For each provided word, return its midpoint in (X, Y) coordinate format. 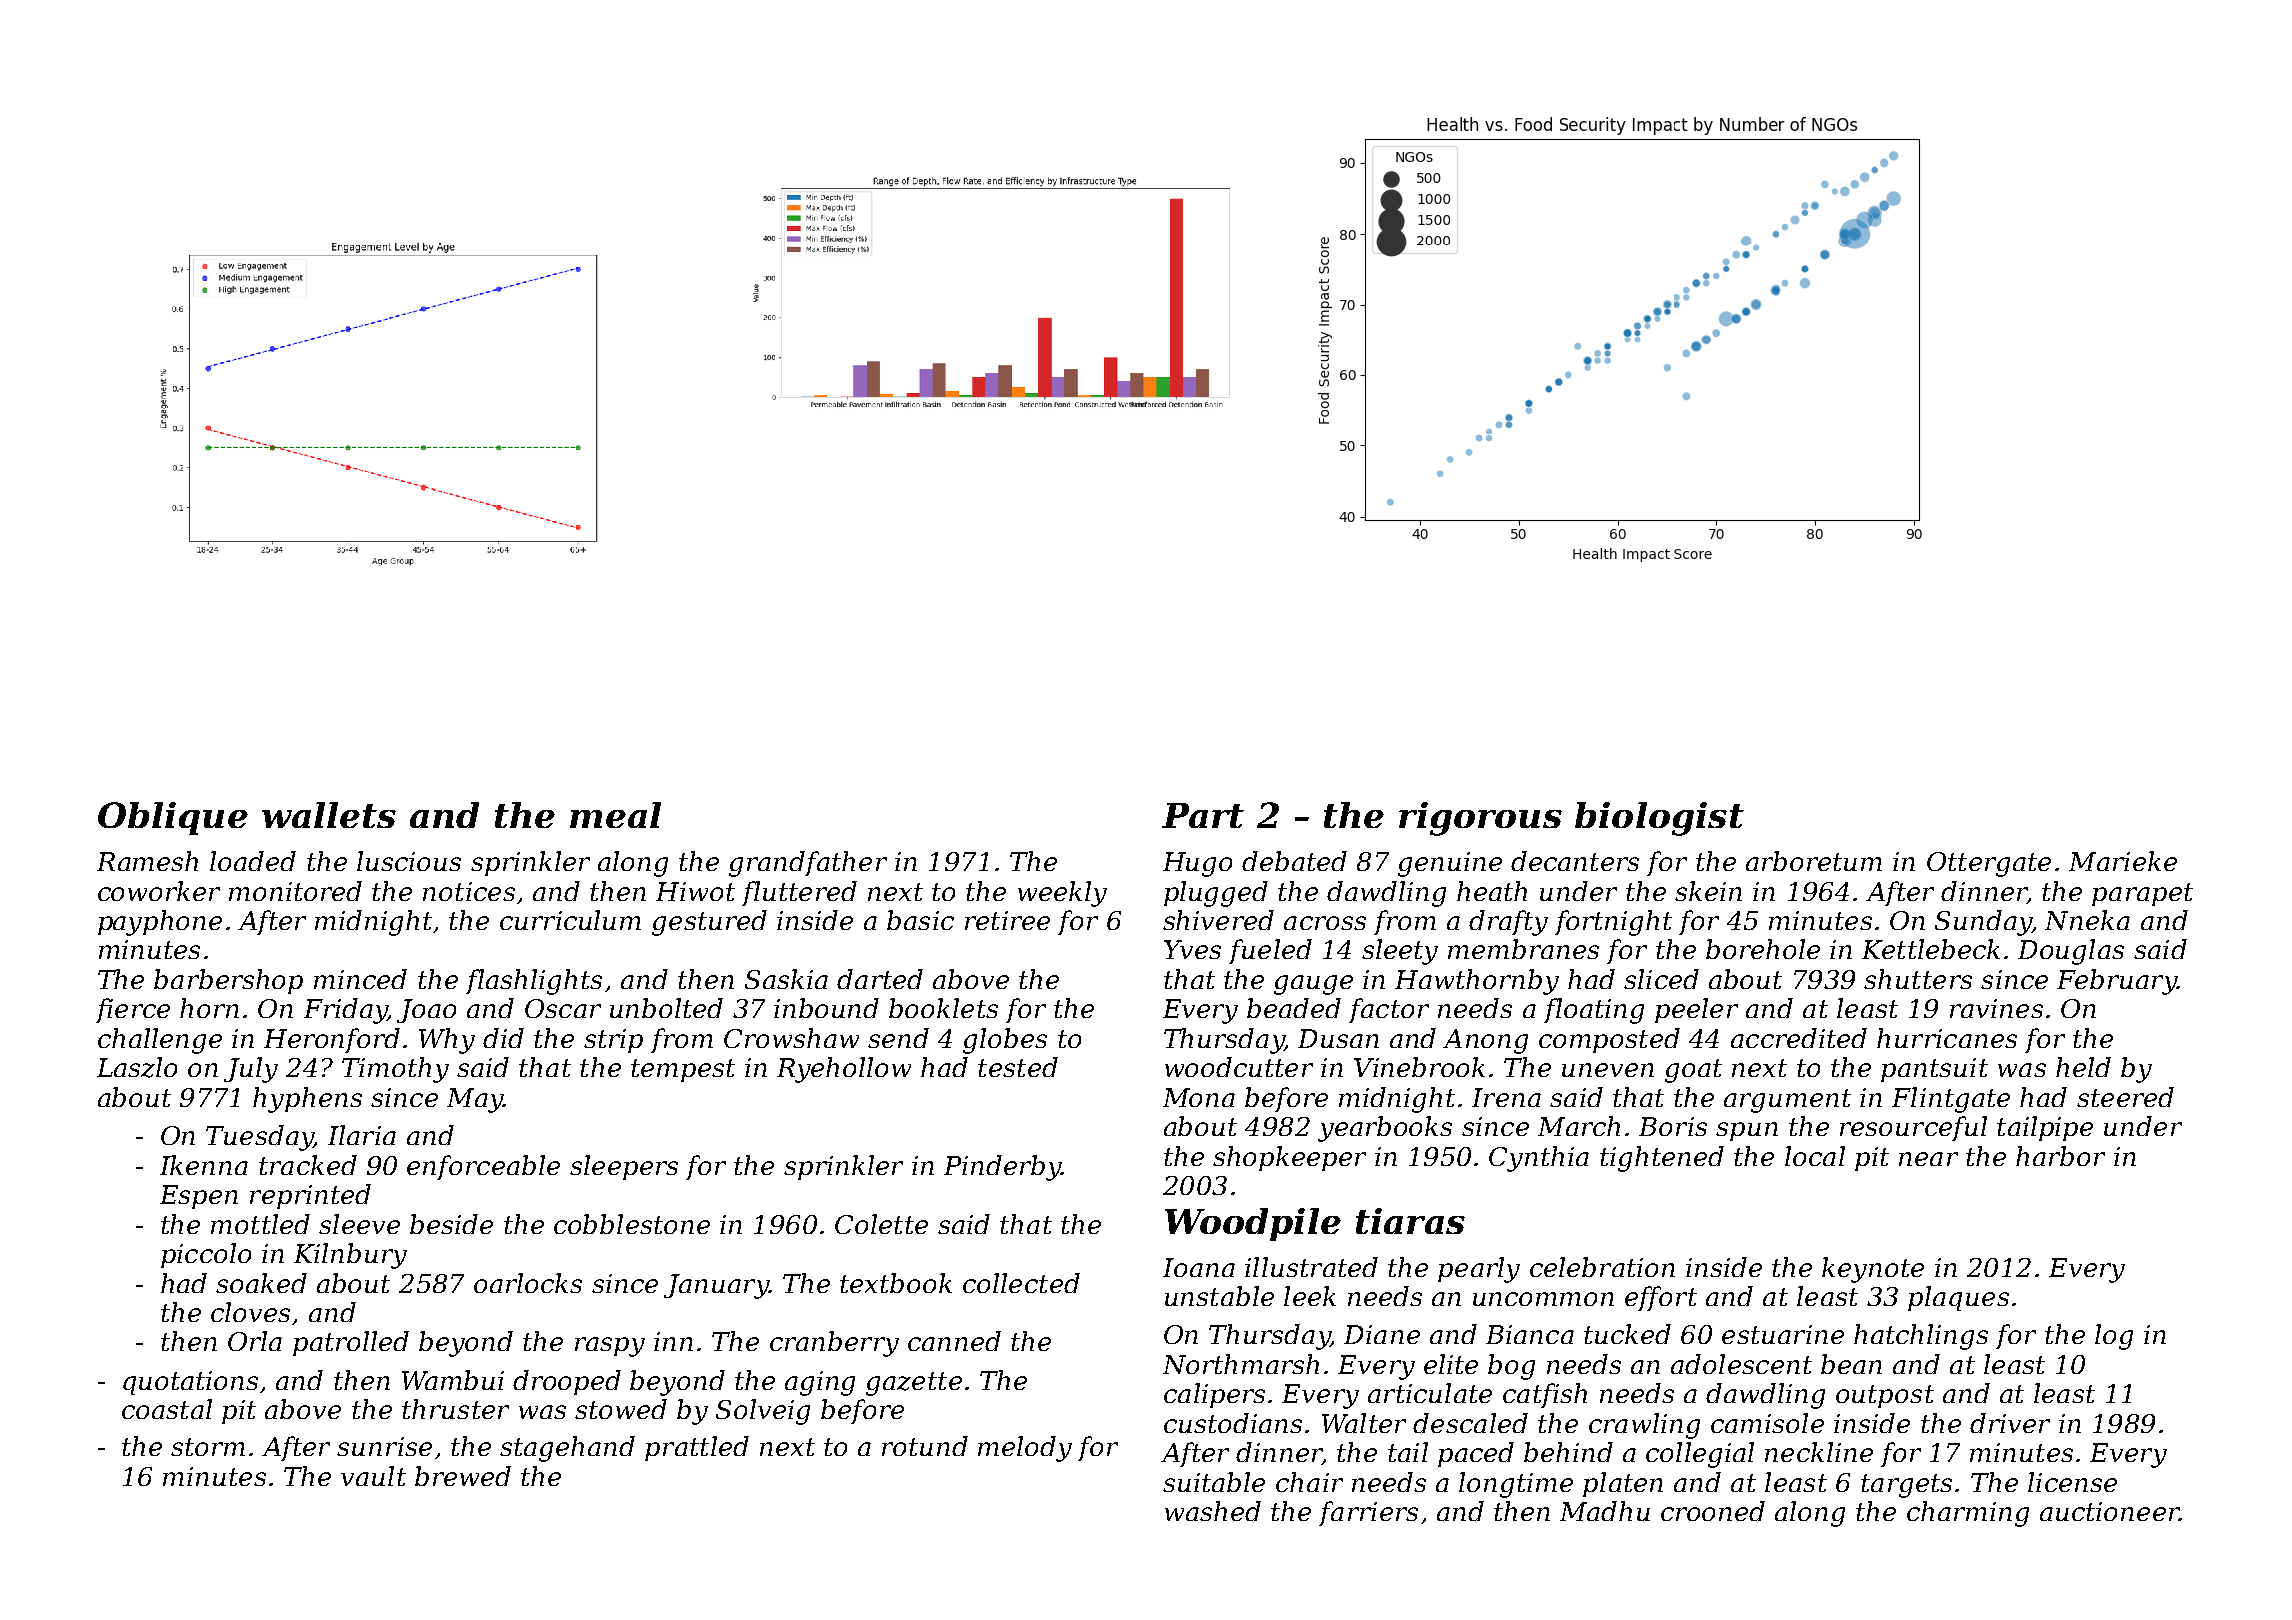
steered (2125, 1097)
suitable (1214, 1482)
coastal (167, 1409)
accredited (1799, 1038)
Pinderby (1002, 1168)
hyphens (307, 1100)
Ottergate (1989, 864)
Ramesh (147, 861)
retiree (1007, 920)
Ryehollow (844, 1070)
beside (451, 1224)
